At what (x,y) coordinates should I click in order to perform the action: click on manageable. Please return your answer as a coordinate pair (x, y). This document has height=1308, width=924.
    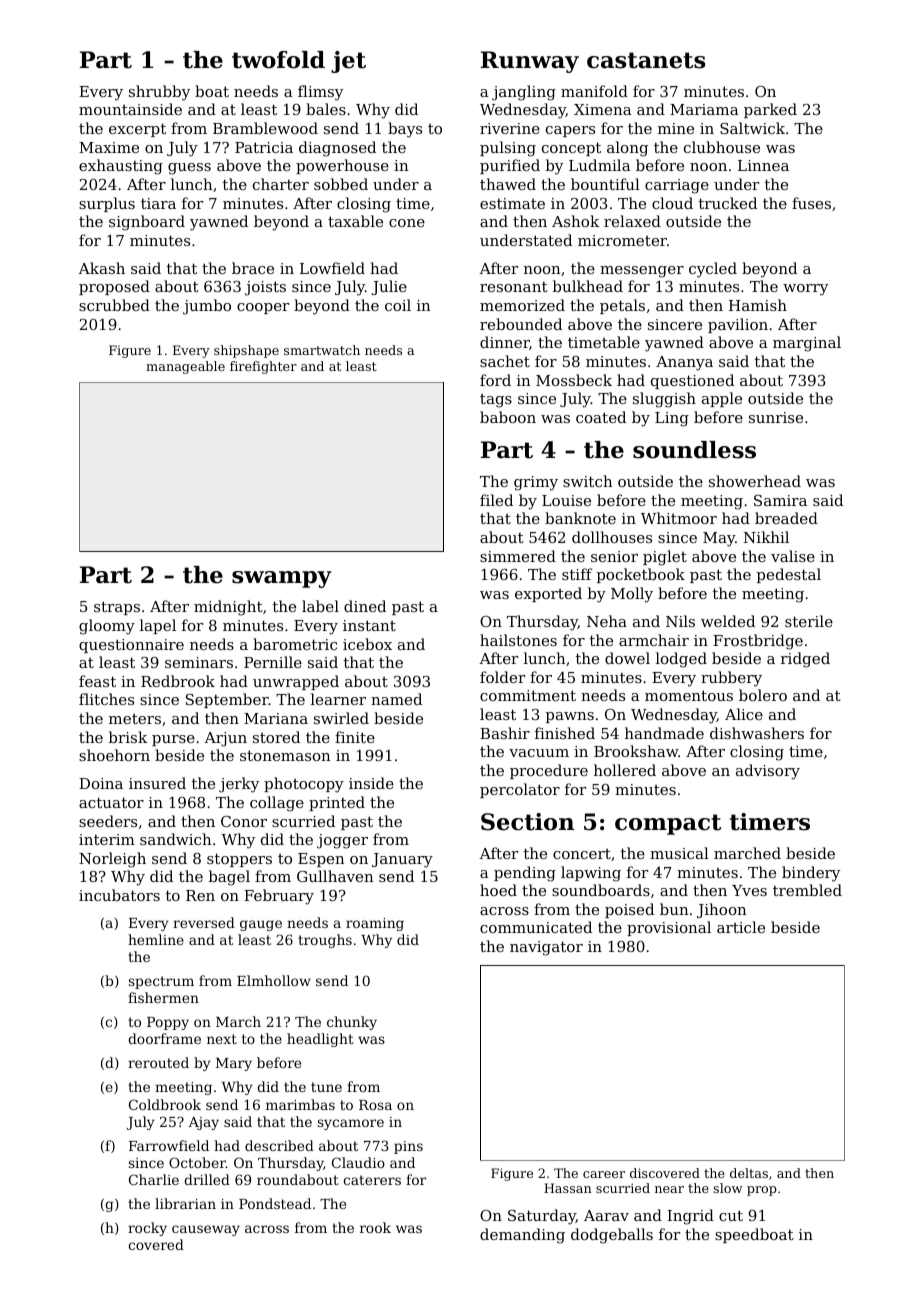
    Looking at the image, I should click on (185, 367).
